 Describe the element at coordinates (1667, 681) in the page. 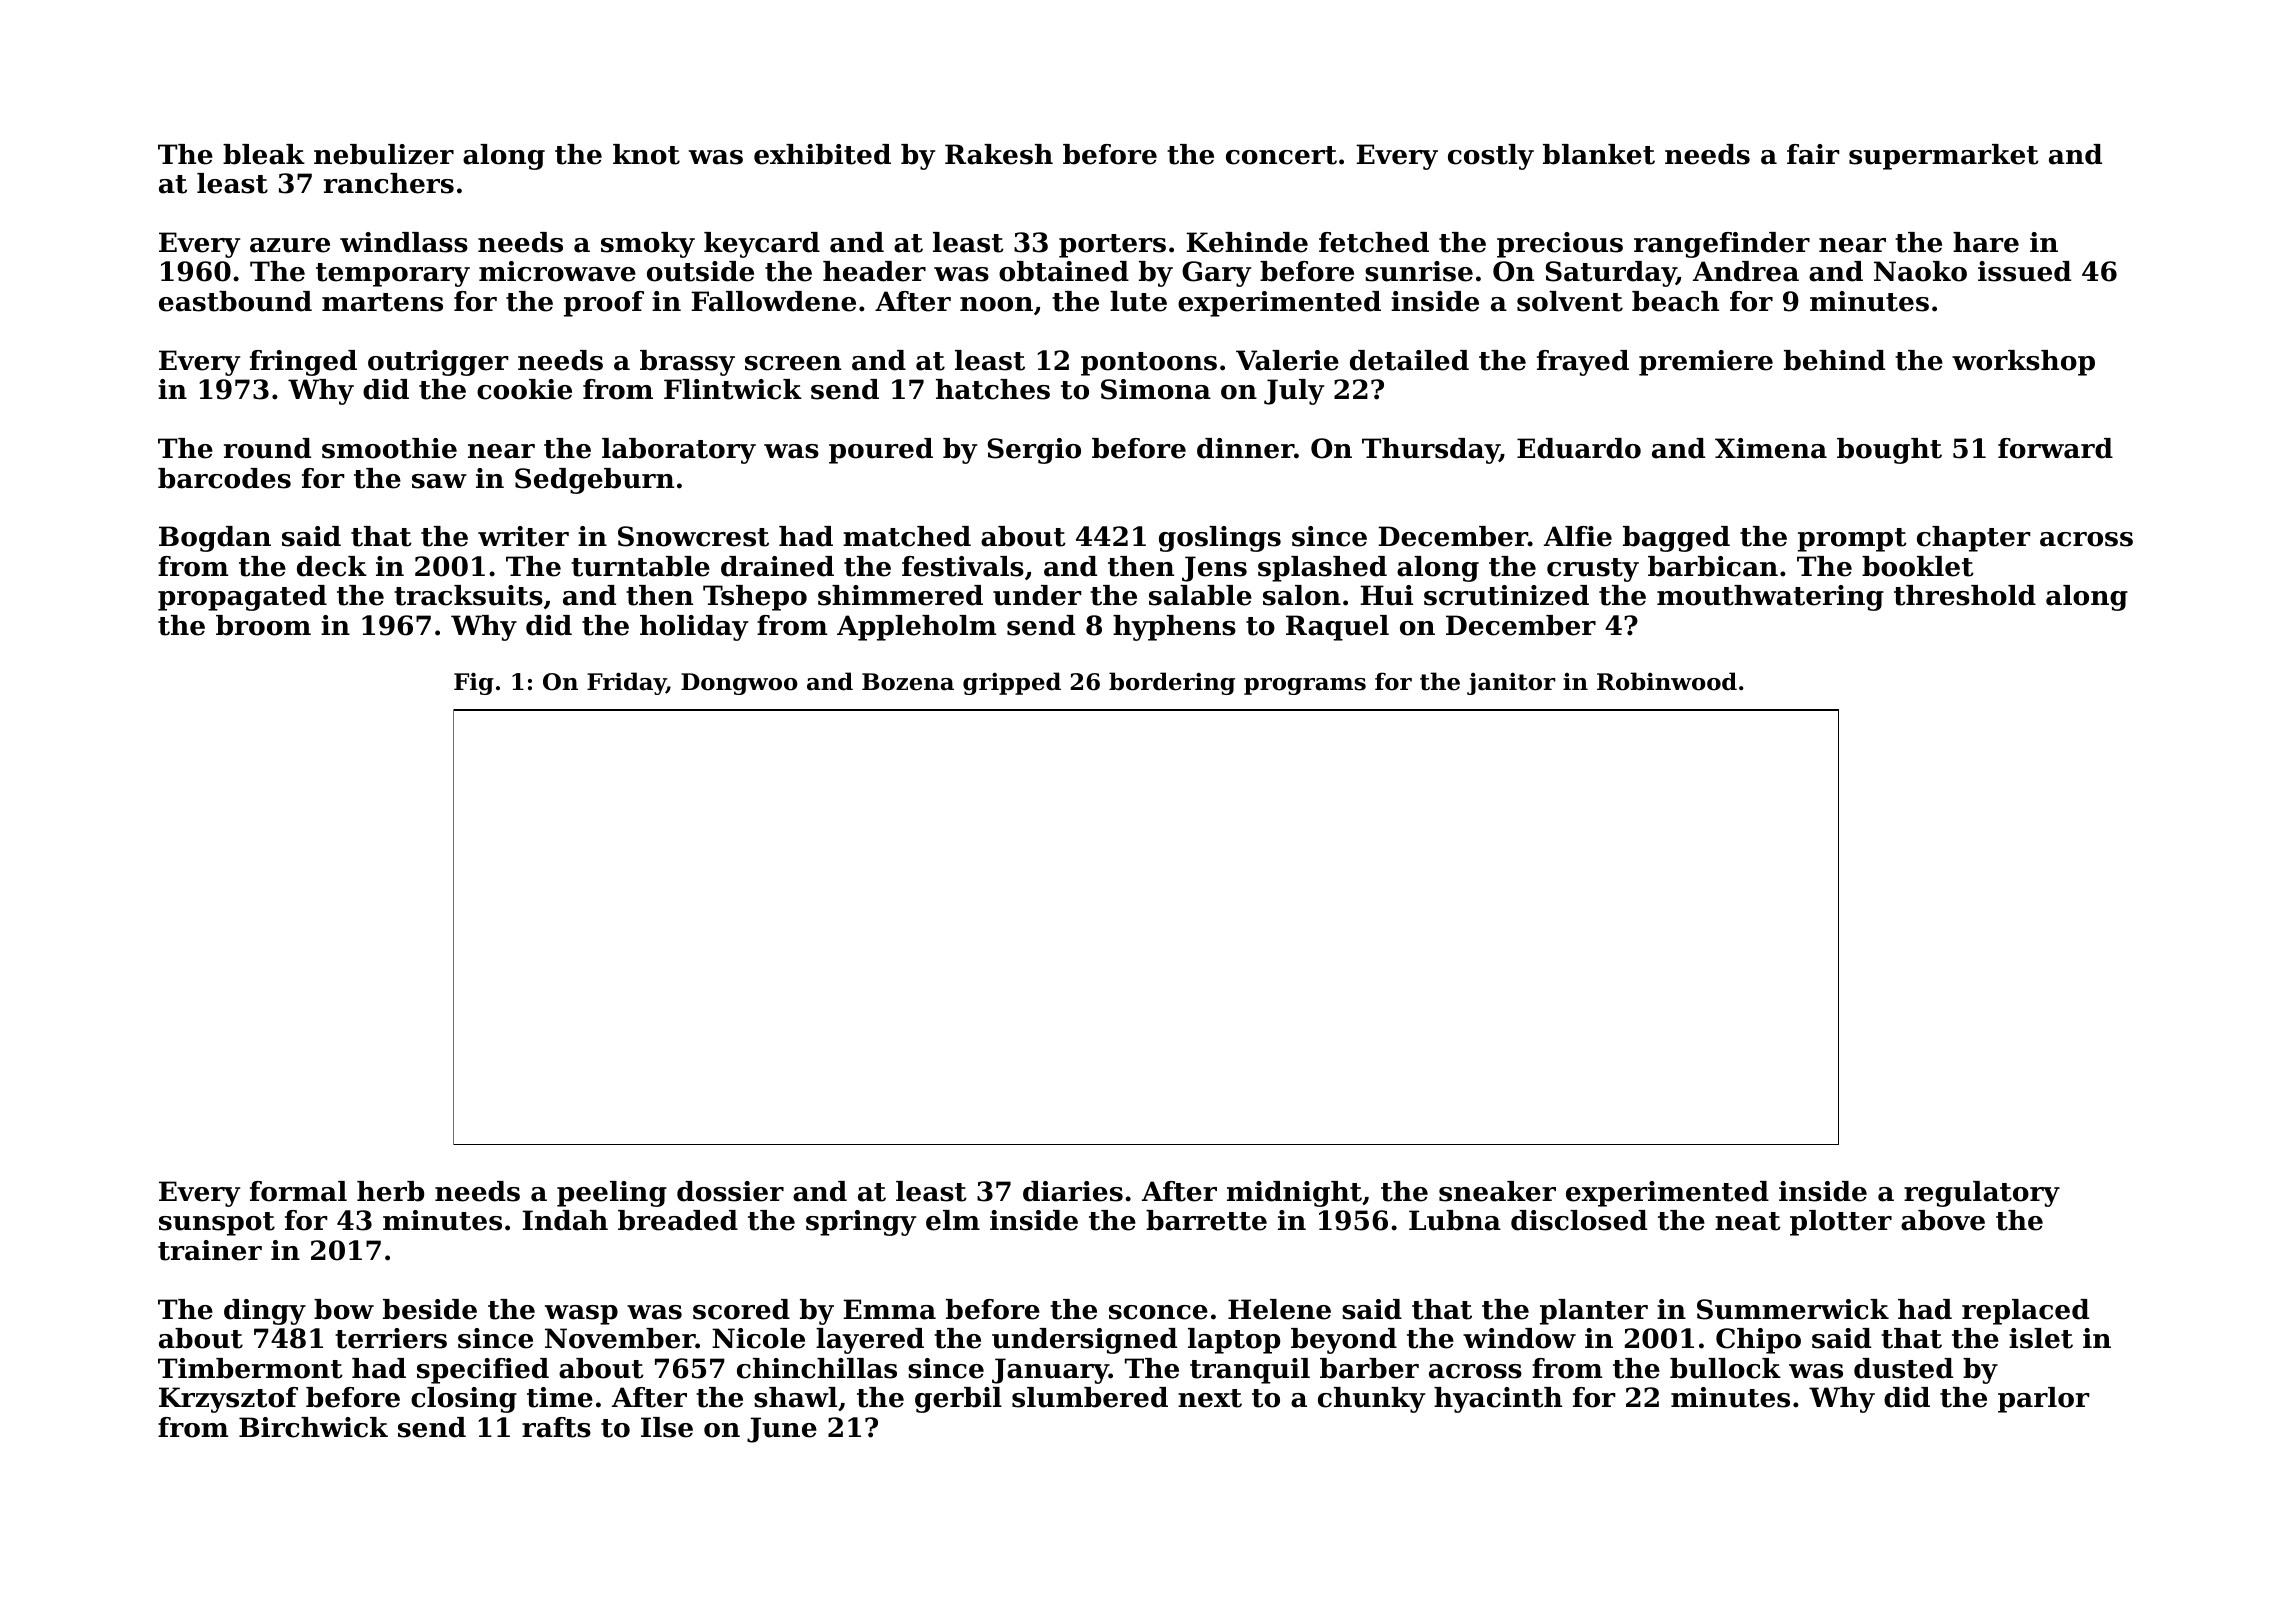

I see `Robinwood` at that location.
